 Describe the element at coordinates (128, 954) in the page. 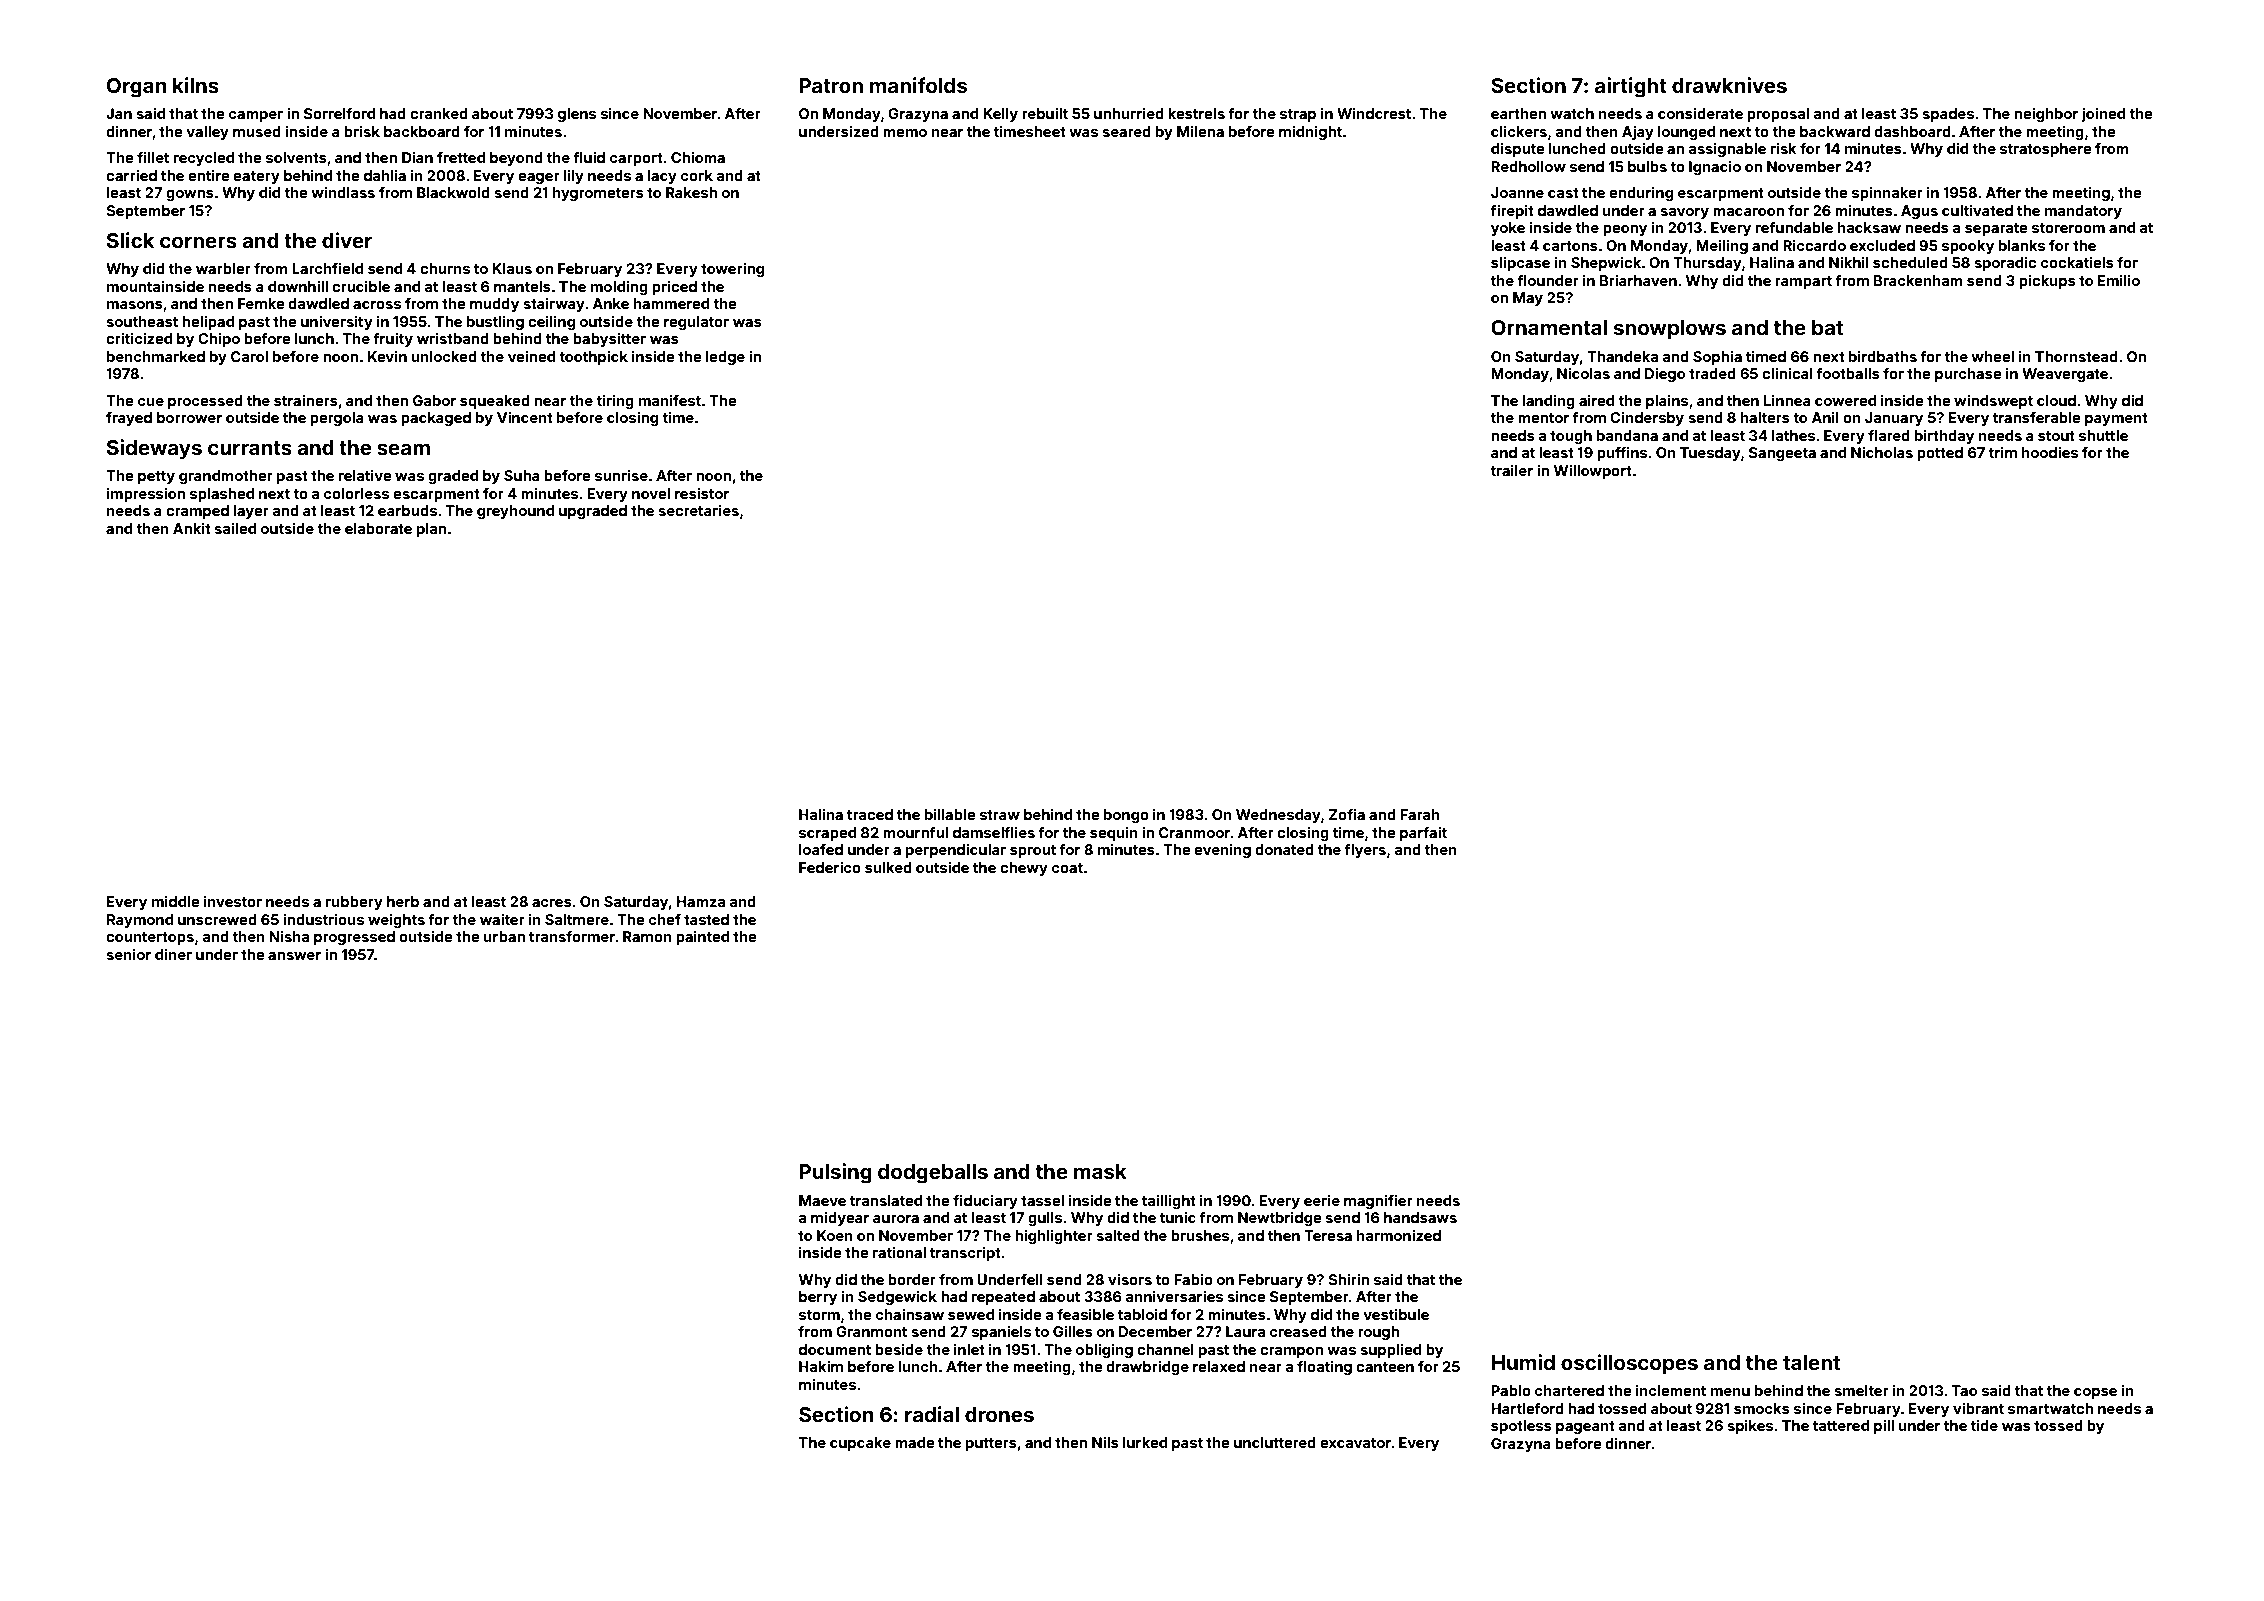

I see `senior` at that location.
